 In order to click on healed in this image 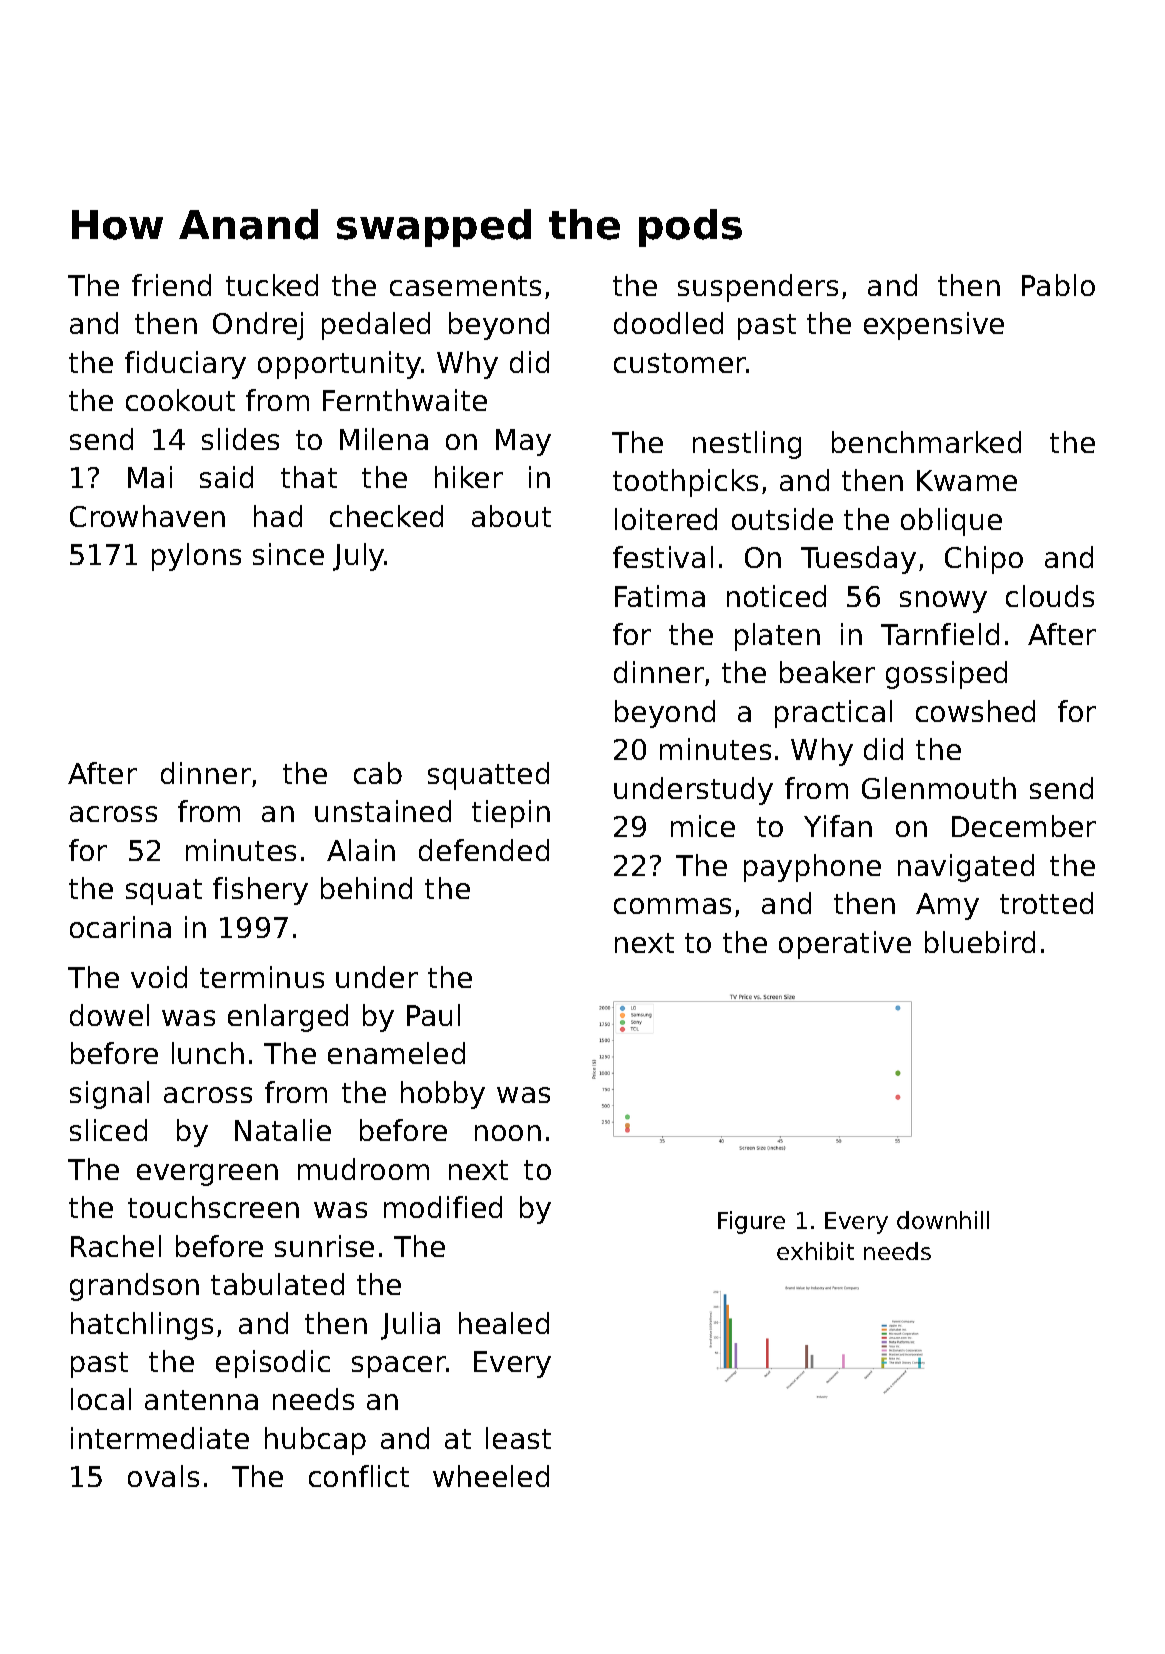, I will do `click(504, 1323)`.
